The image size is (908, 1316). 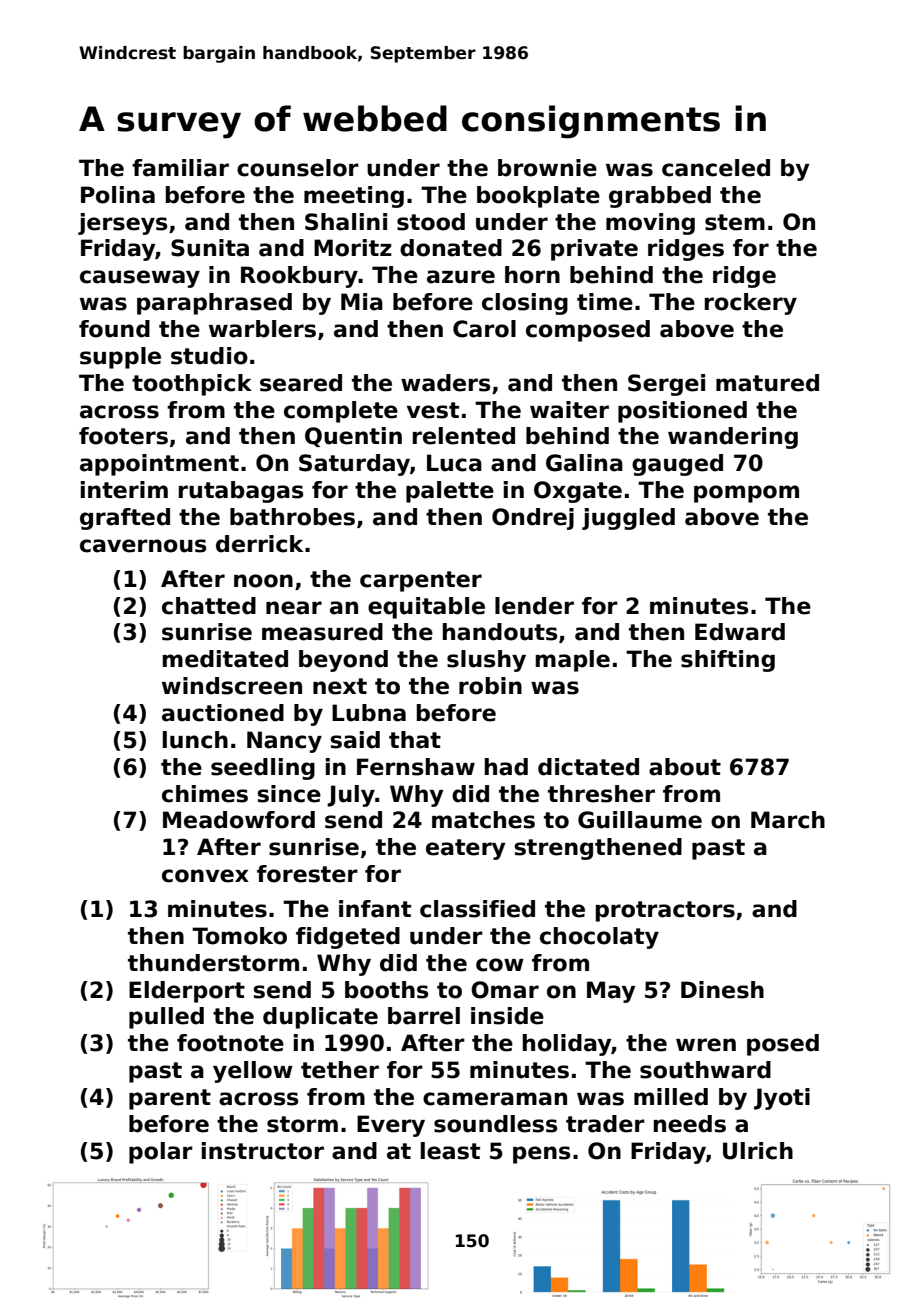 I want to click on time, so click(x=605, y=302).
